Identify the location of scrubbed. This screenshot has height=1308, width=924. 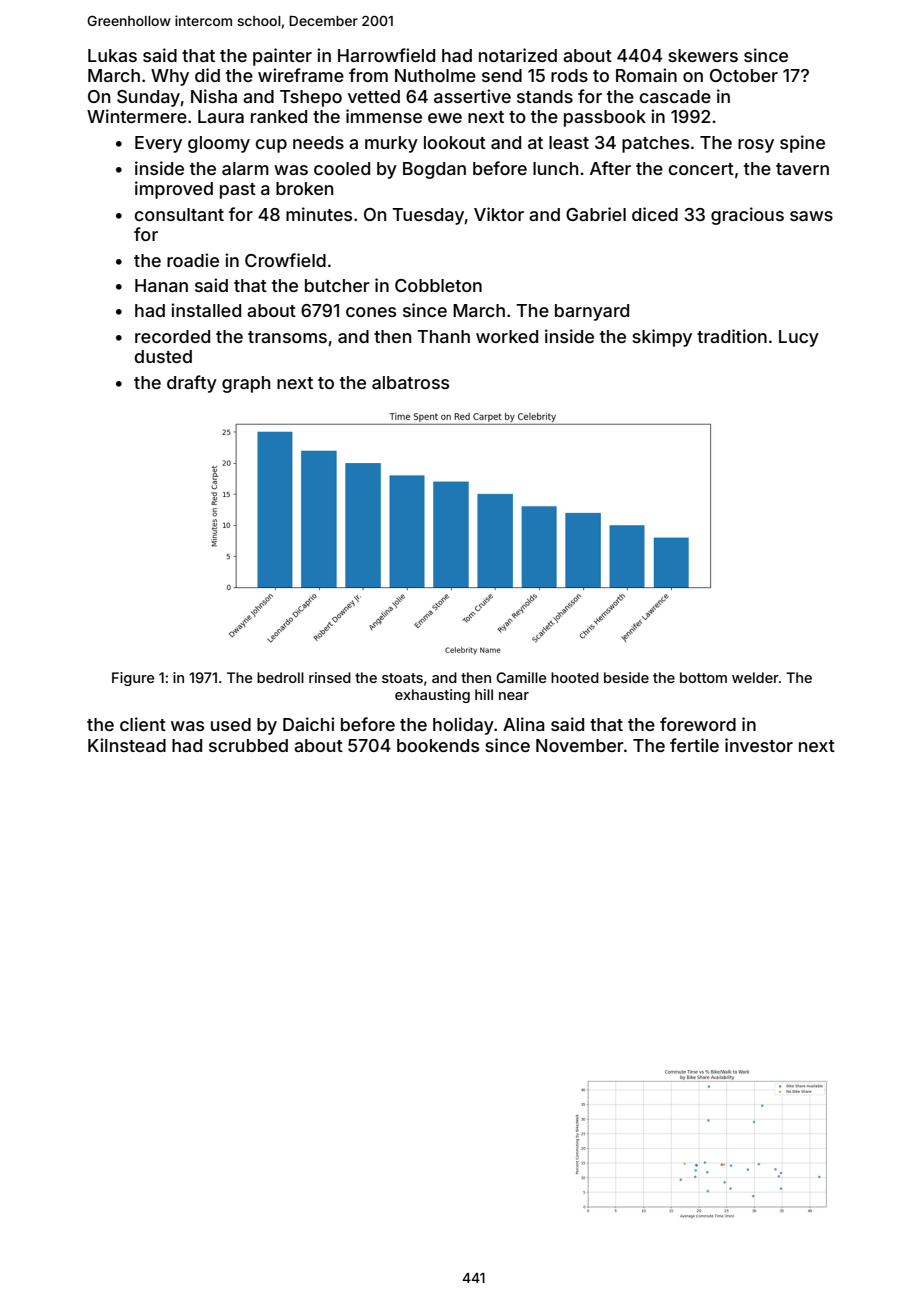
(248, 745).
